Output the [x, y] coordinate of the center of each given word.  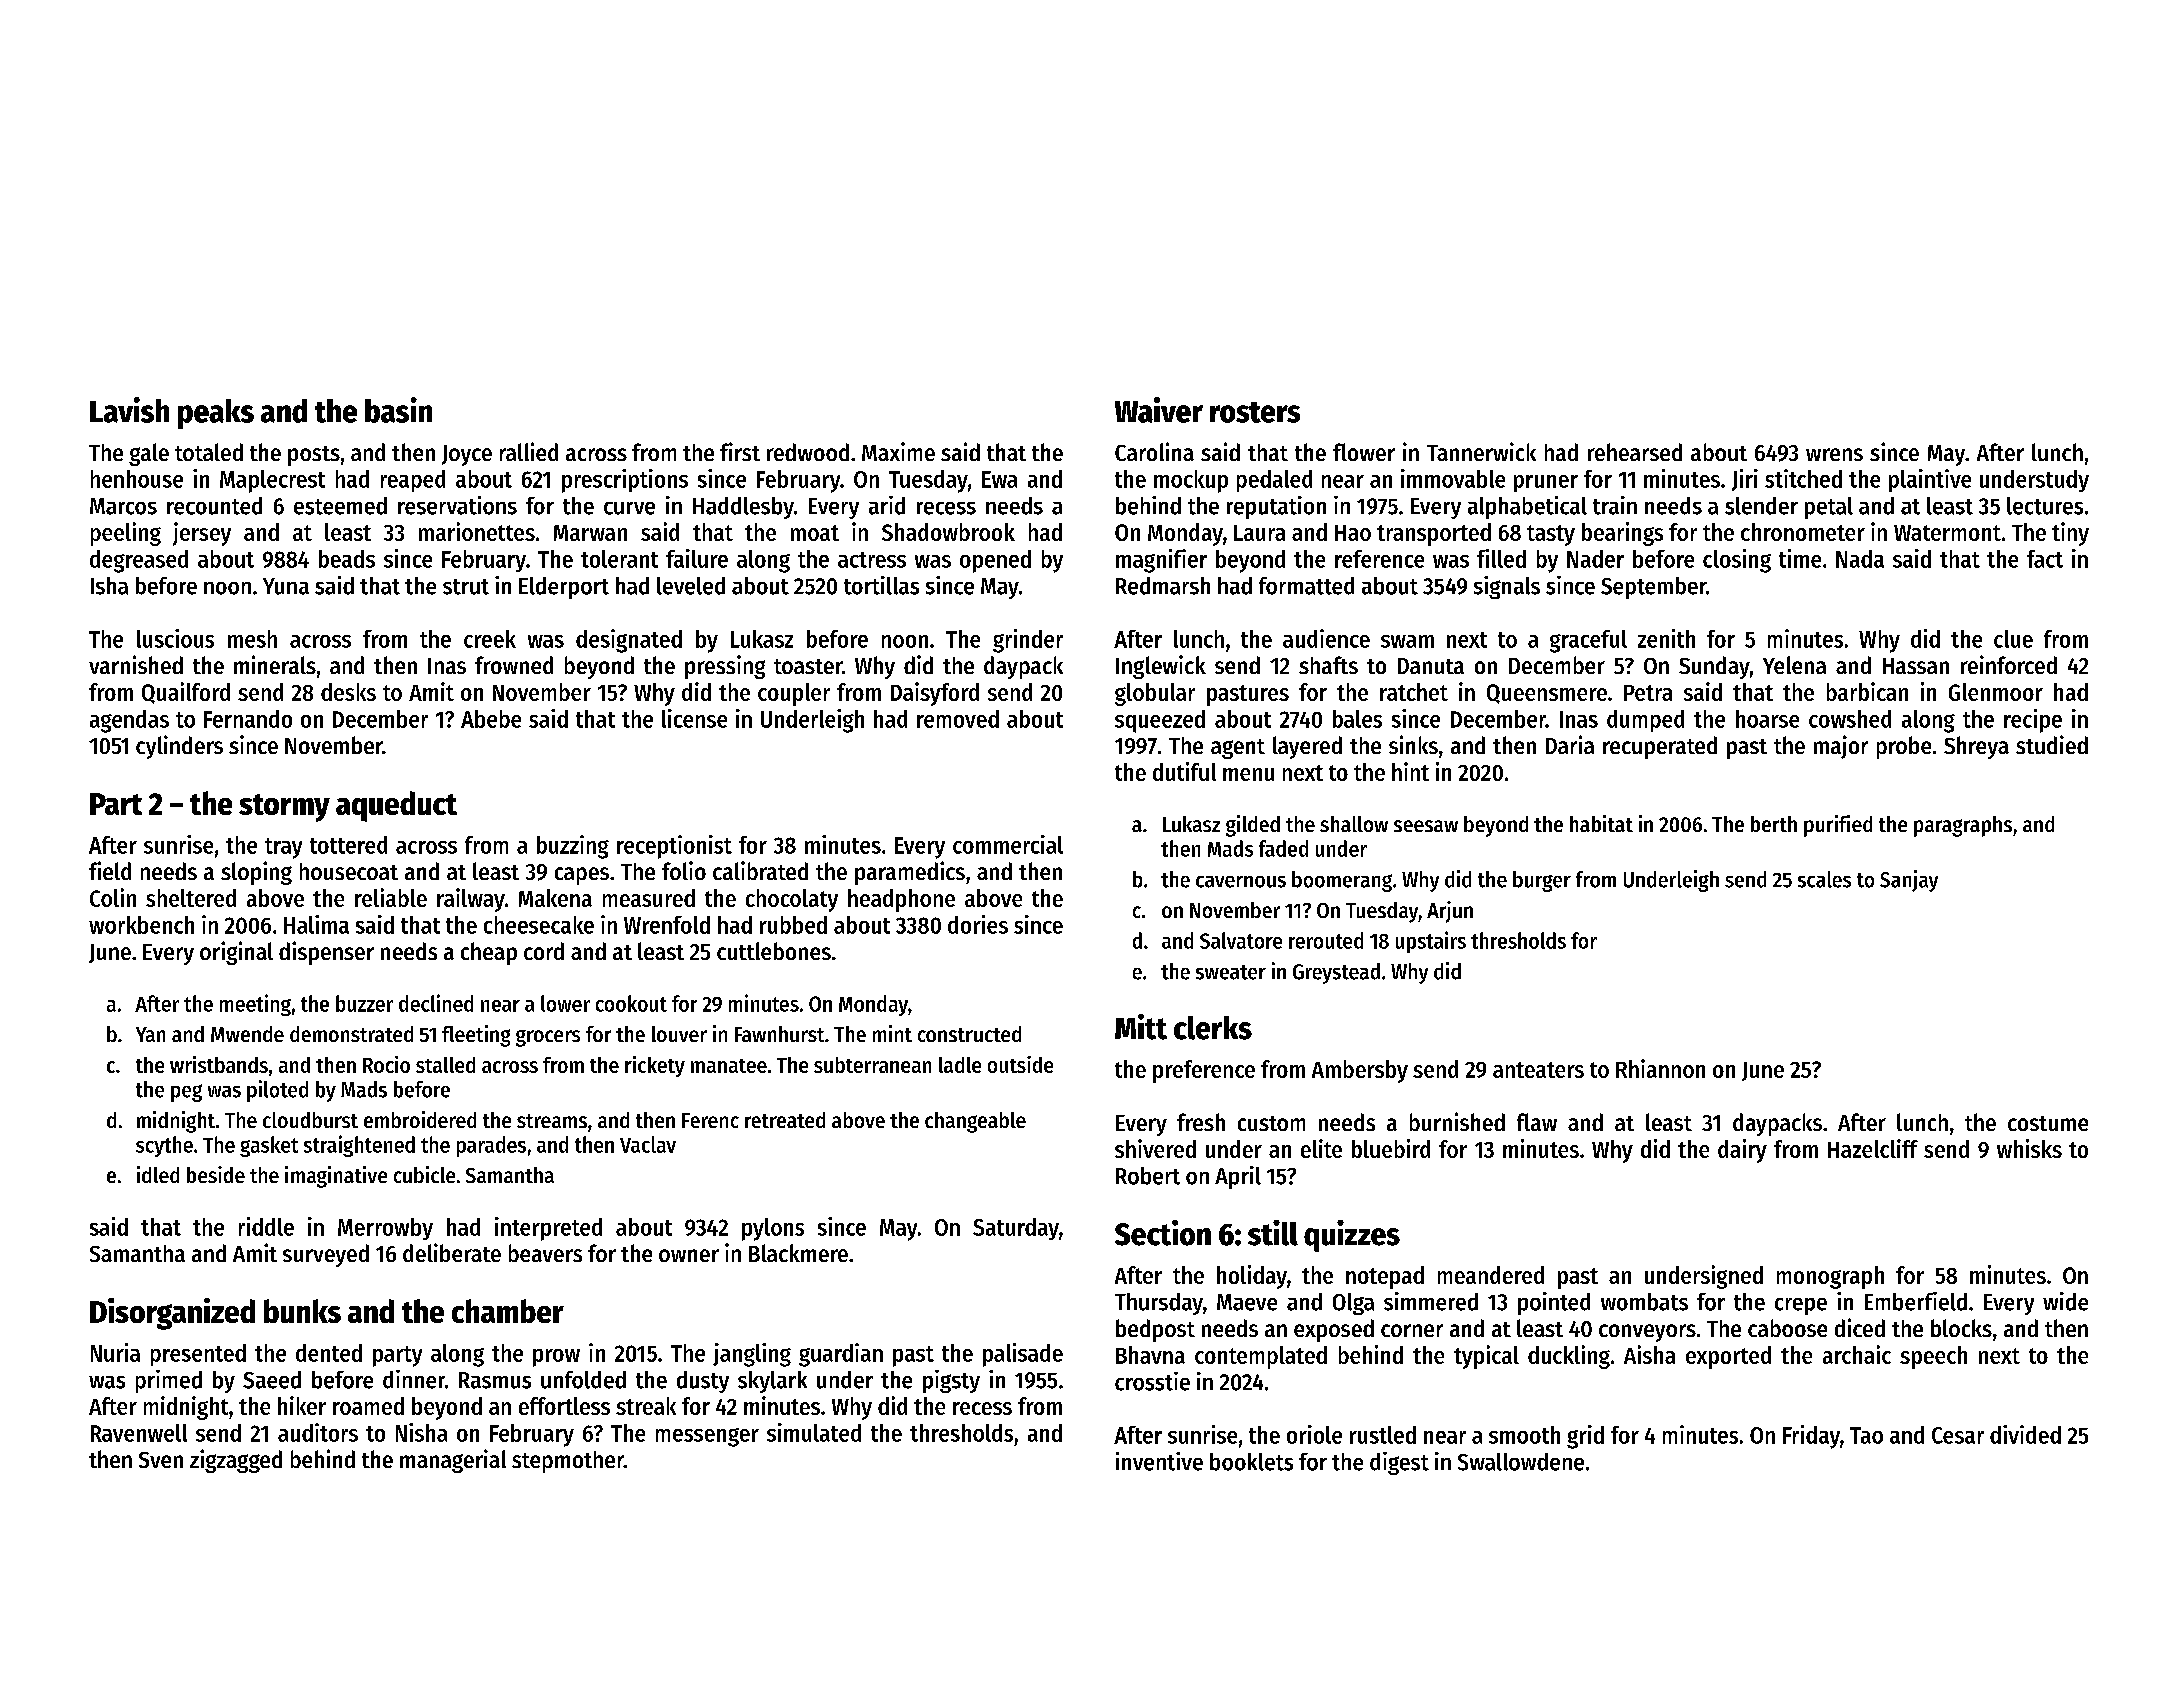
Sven [161, 1460]
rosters [1255, 412]
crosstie [1152, 1381]
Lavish [129, 410]
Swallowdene [1521, 1462]
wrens [1834, 454]
